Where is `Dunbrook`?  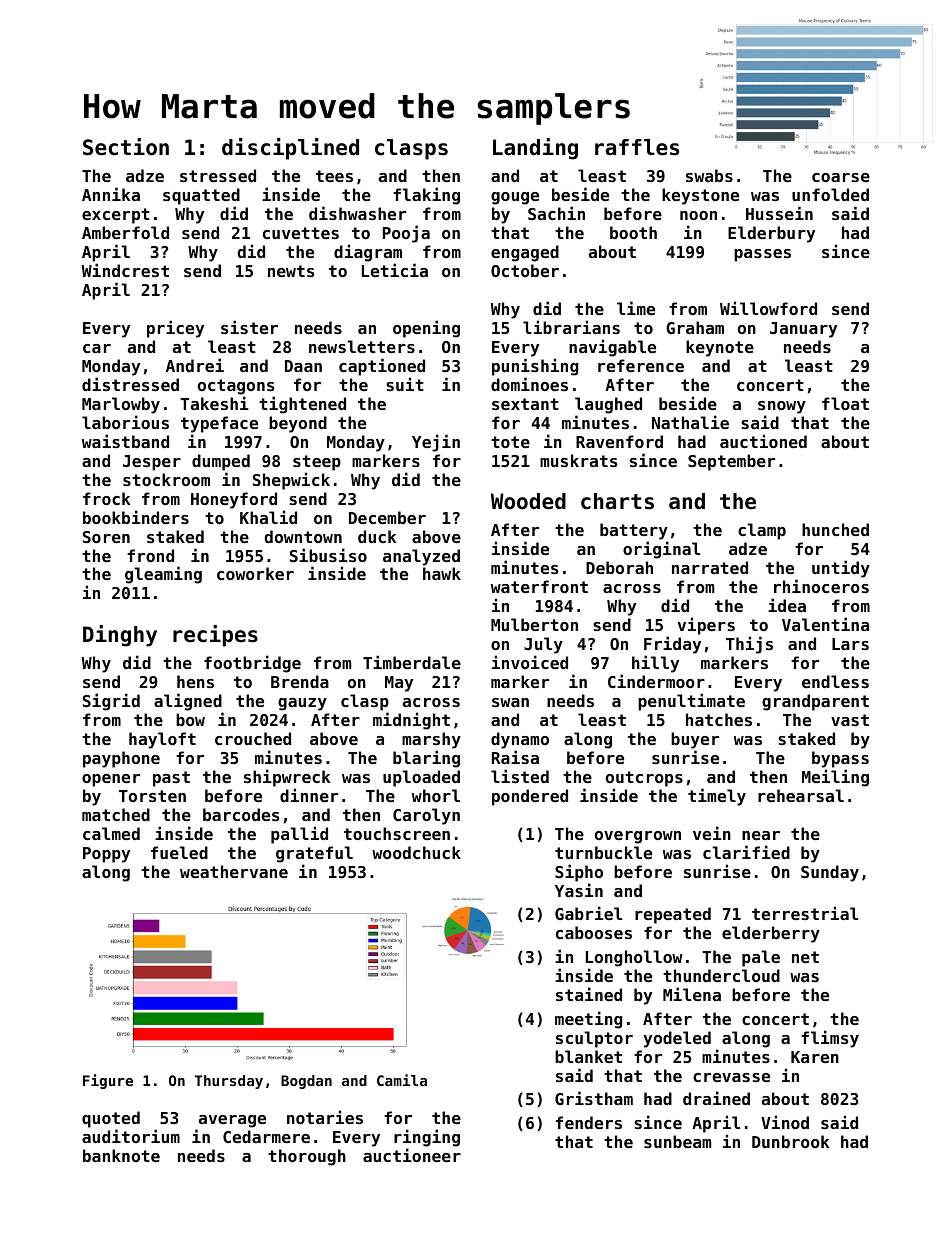 Dunbrook is located at coordinates (790, 1141).
